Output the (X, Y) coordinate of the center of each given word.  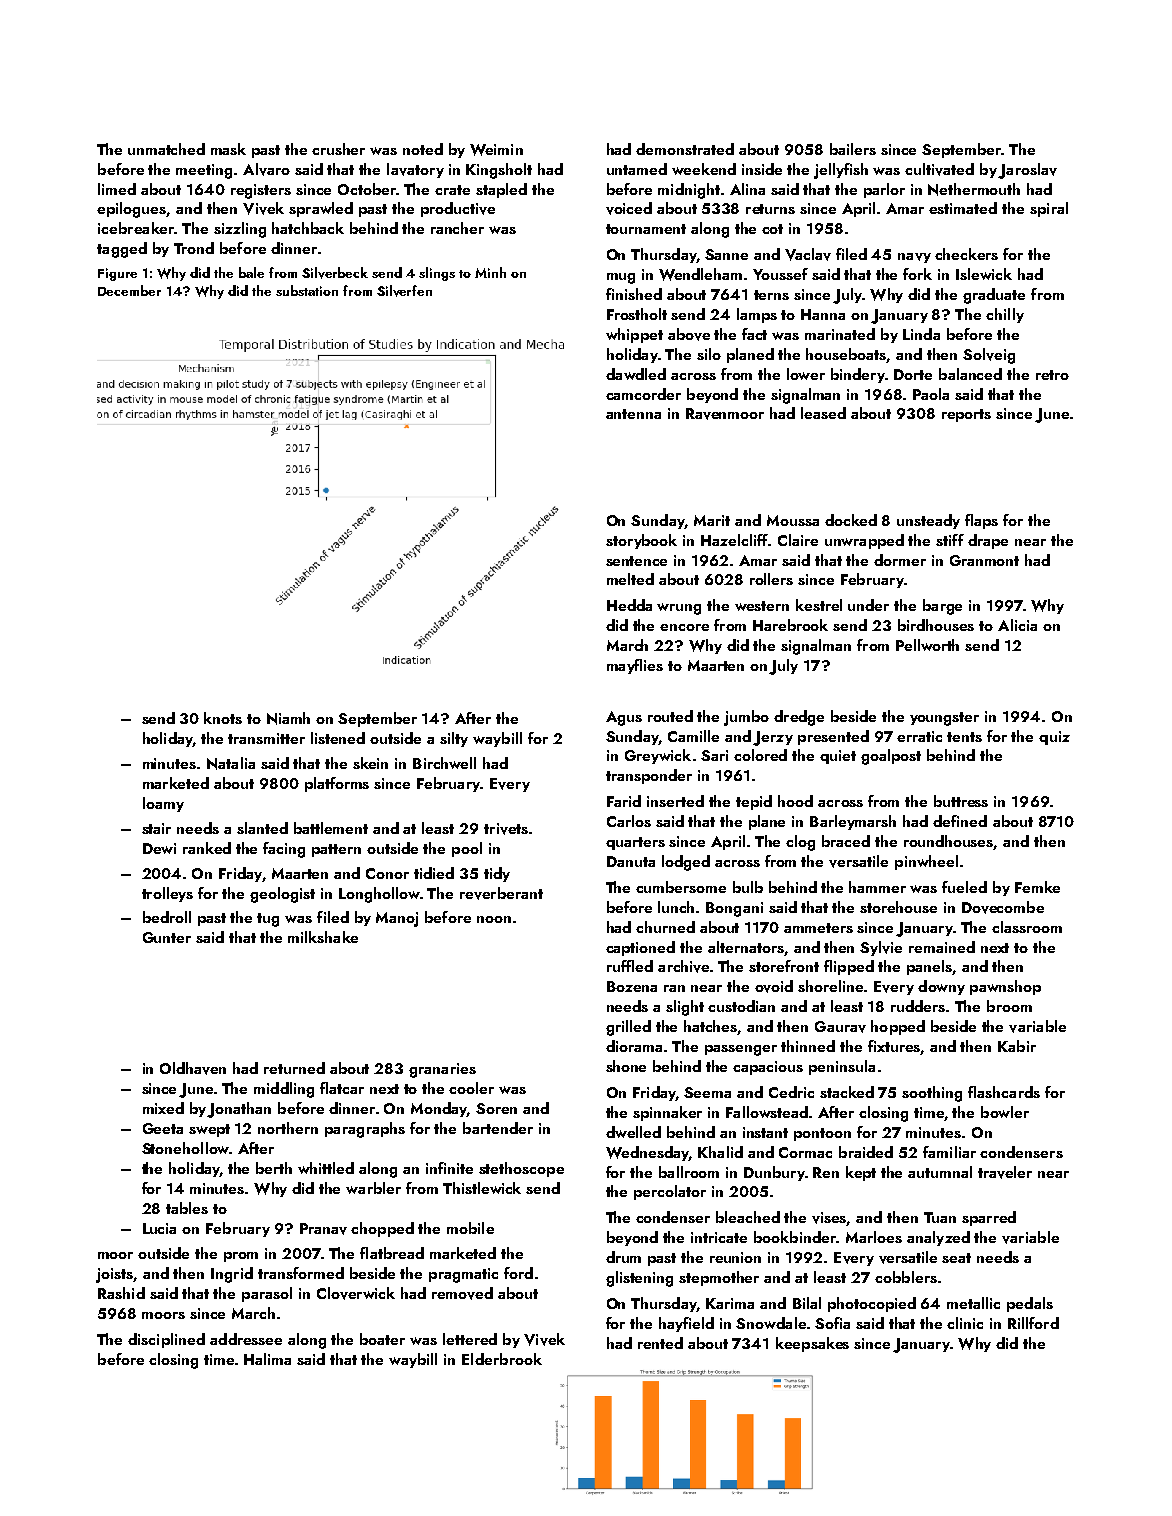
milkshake (323, 937)
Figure (117, 274)
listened (338, 738)
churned (665, 927)
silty (454, 739)
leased (823, 413)
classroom (1027, 927)
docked (851, 520)
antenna (633, 414)
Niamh (288, 718)
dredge (799, 718)
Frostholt (637, 314)
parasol (267, 1294)
